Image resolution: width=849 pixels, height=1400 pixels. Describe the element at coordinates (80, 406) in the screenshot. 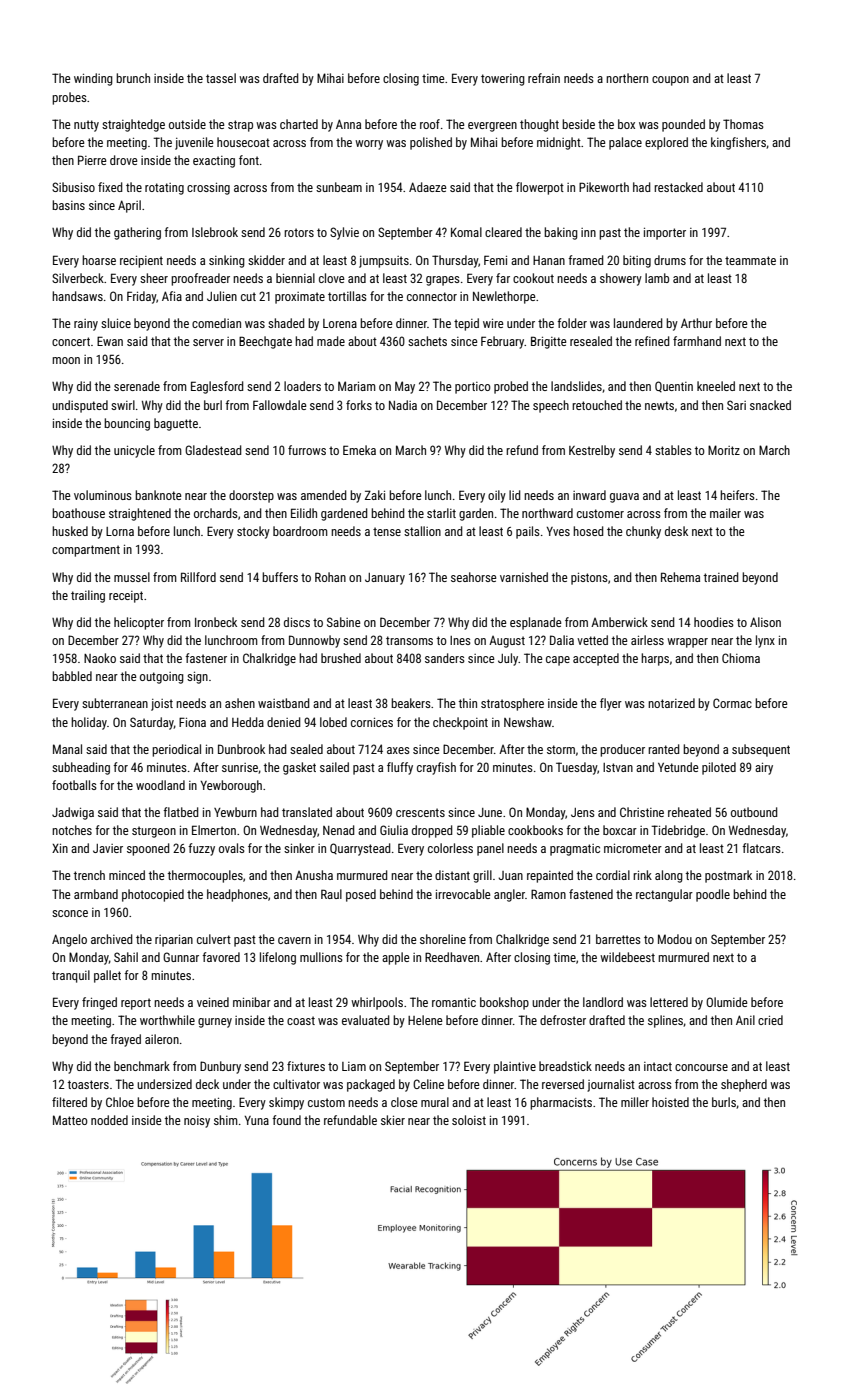

I see `undisputed` at that location.
